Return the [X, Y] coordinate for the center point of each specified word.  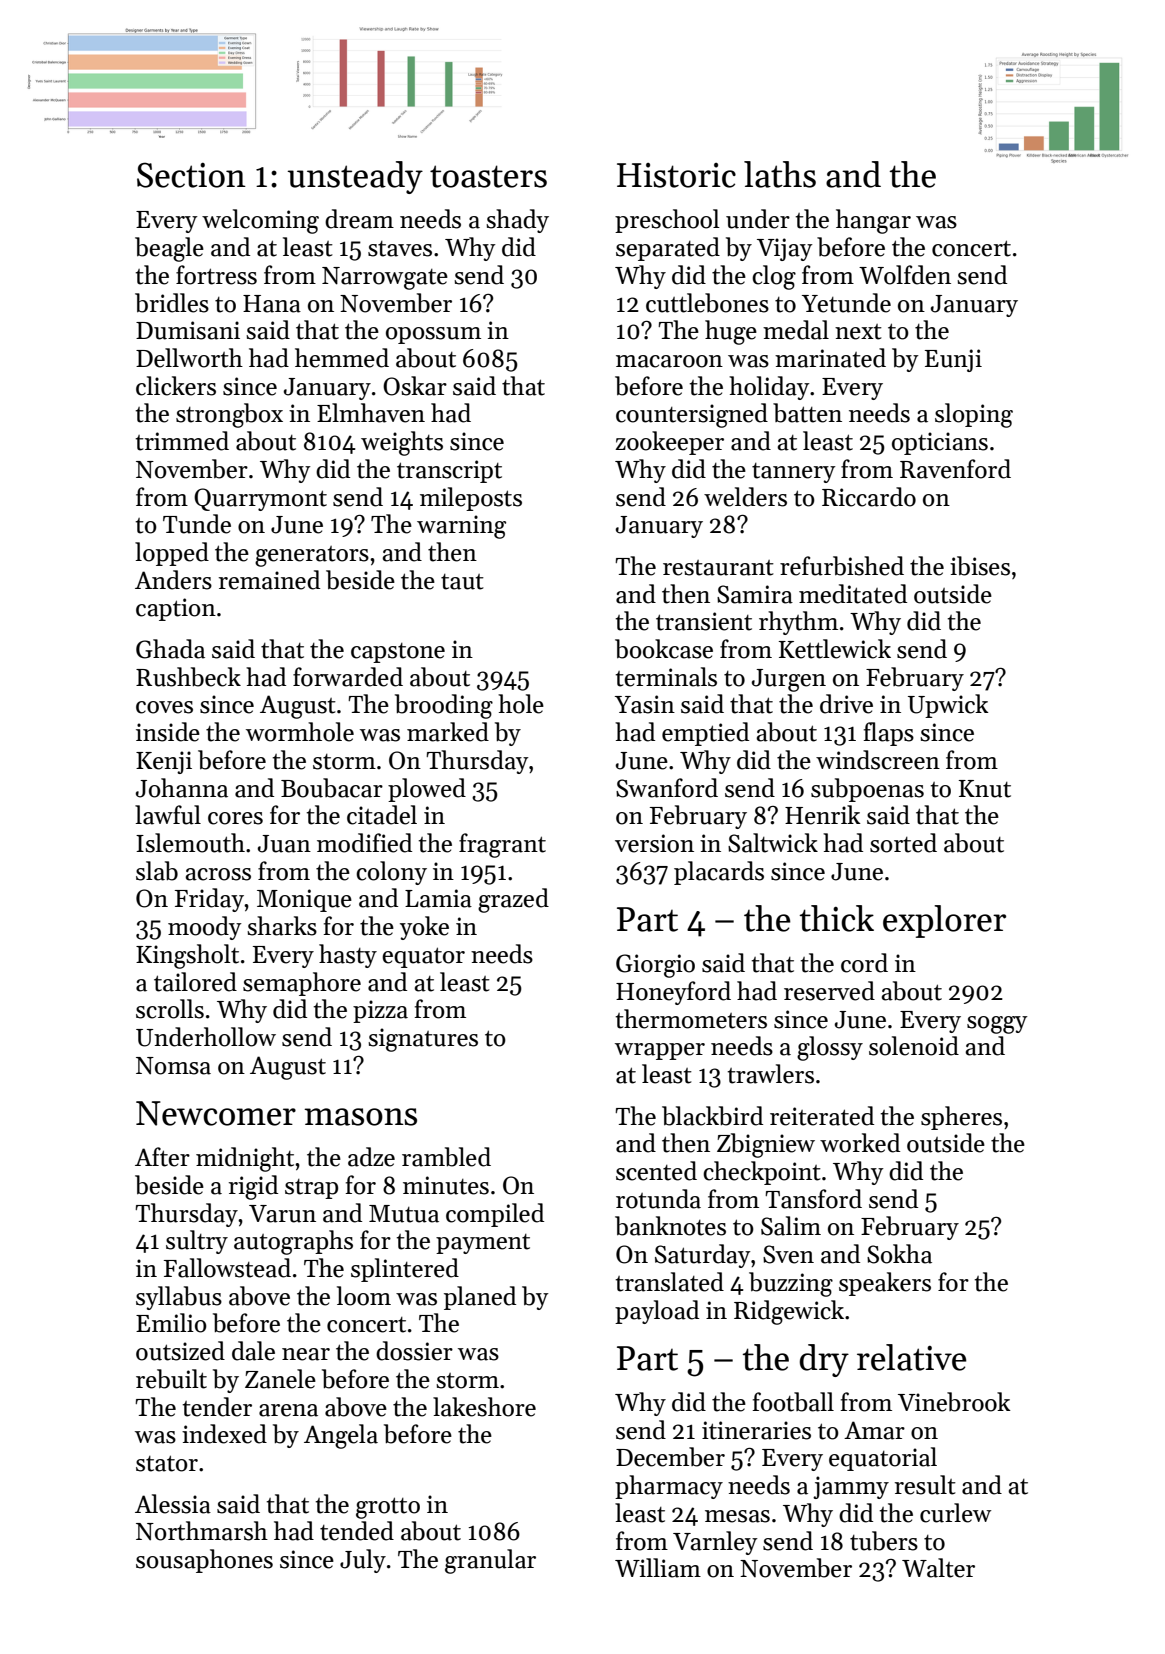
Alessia [173, 1504]
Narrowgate [385, 278]
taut [462, 582]
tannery [794, 473]
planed [480, 1298]
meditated [853, 594]
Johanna [182, 788]
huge [731, 332]
